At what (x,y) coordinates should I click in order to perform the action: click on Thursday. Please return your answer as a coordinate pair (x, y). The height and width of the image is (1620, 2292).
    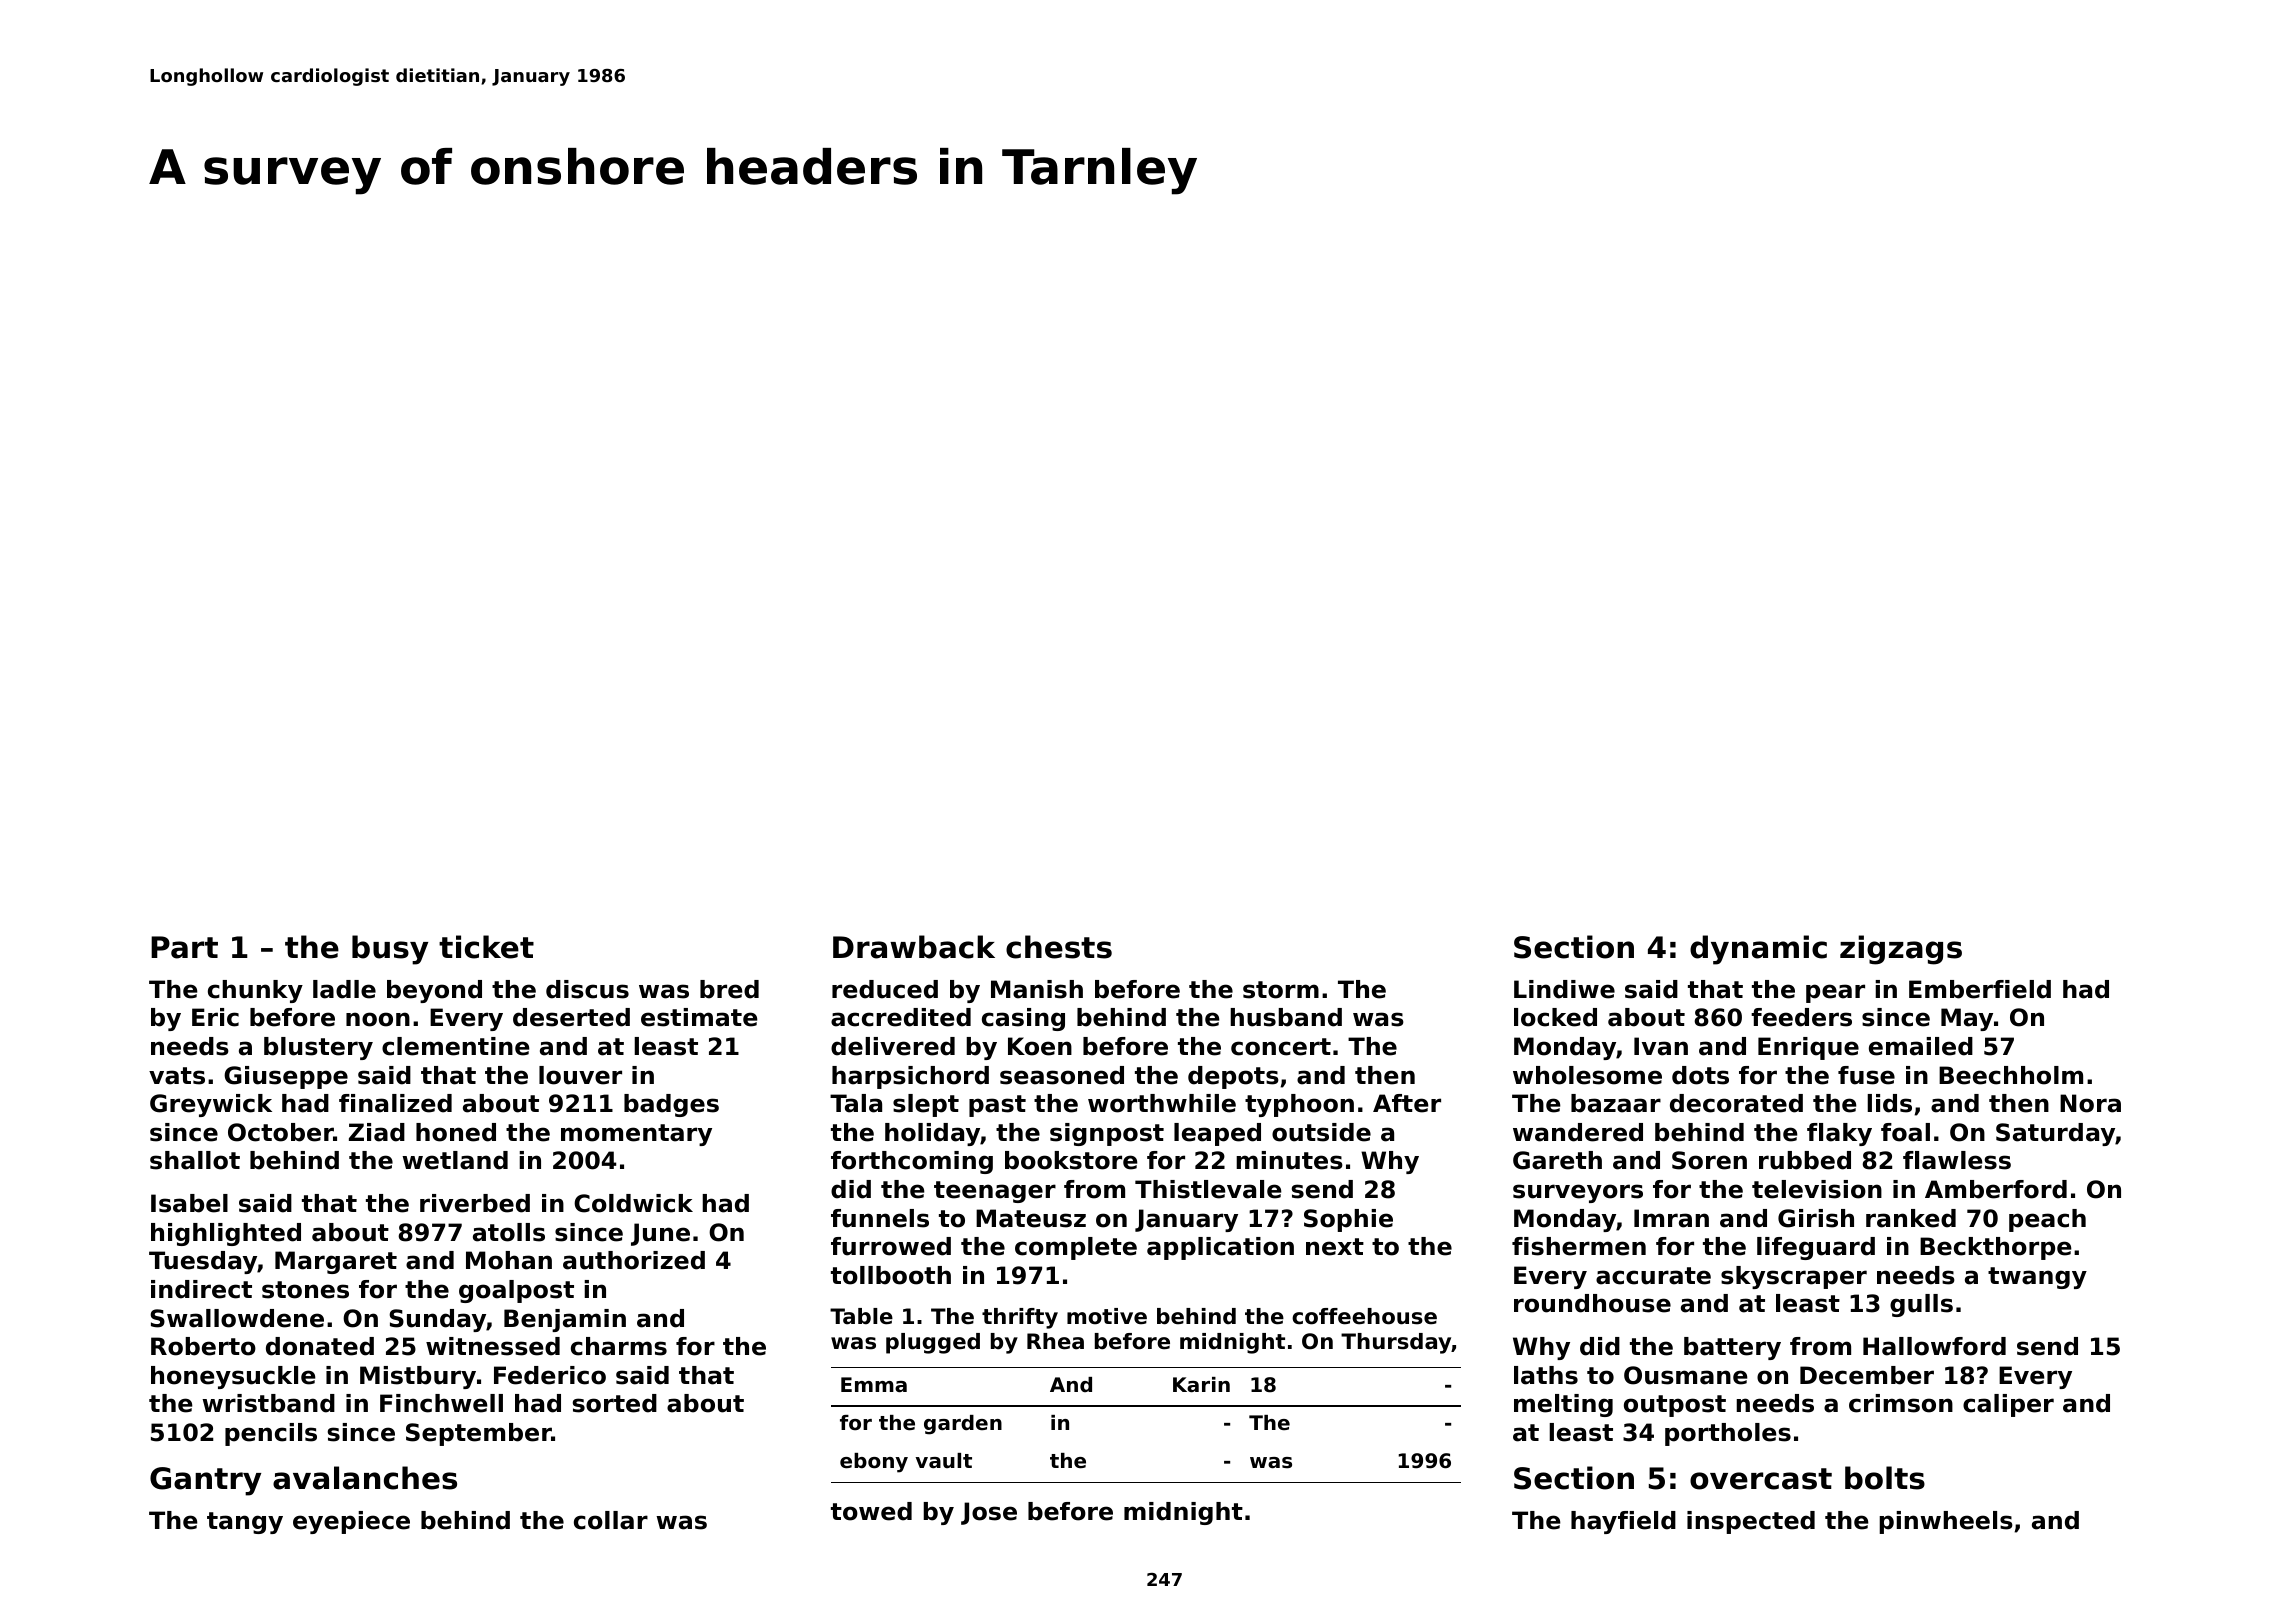
    Looking at the image, I should click on (1396, 1343).
